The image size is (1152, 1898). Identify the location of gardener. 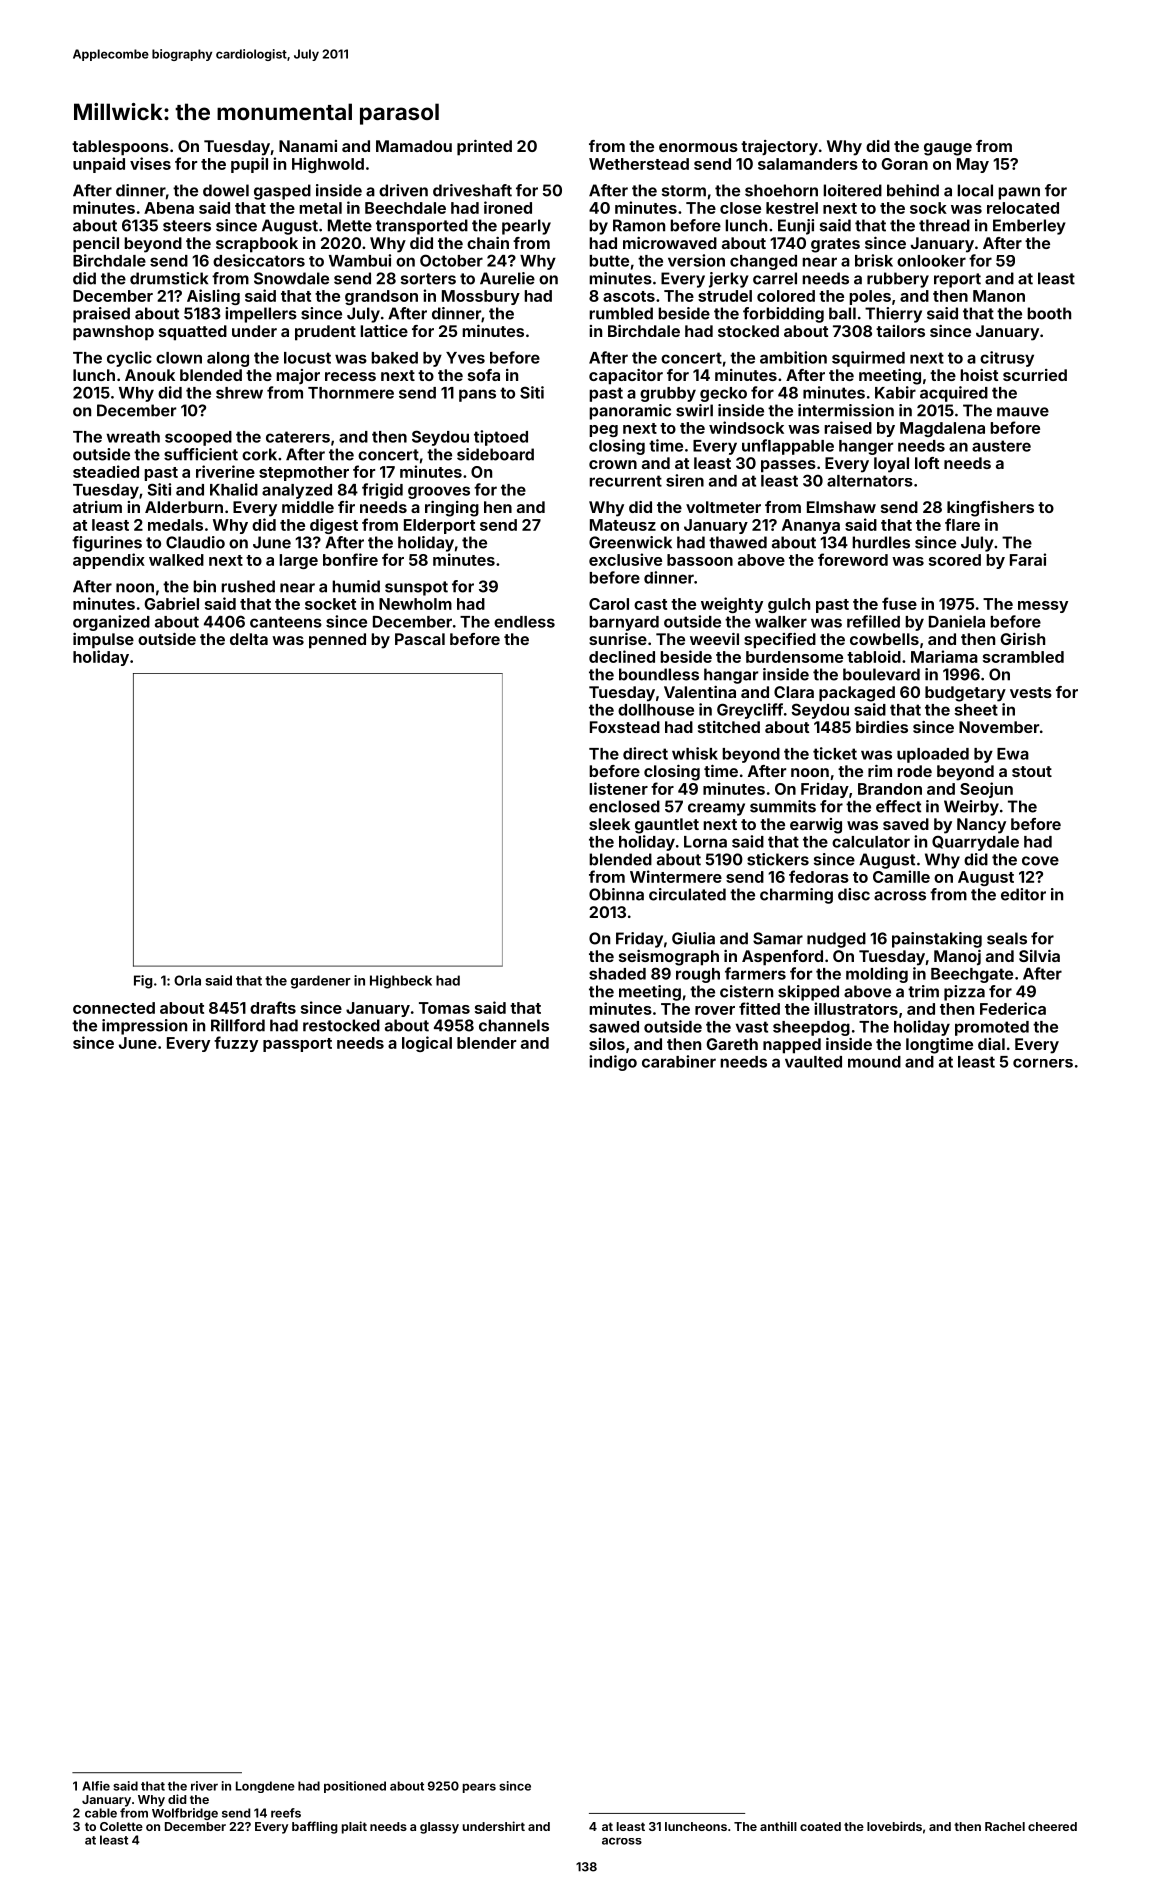
(321, 982).
